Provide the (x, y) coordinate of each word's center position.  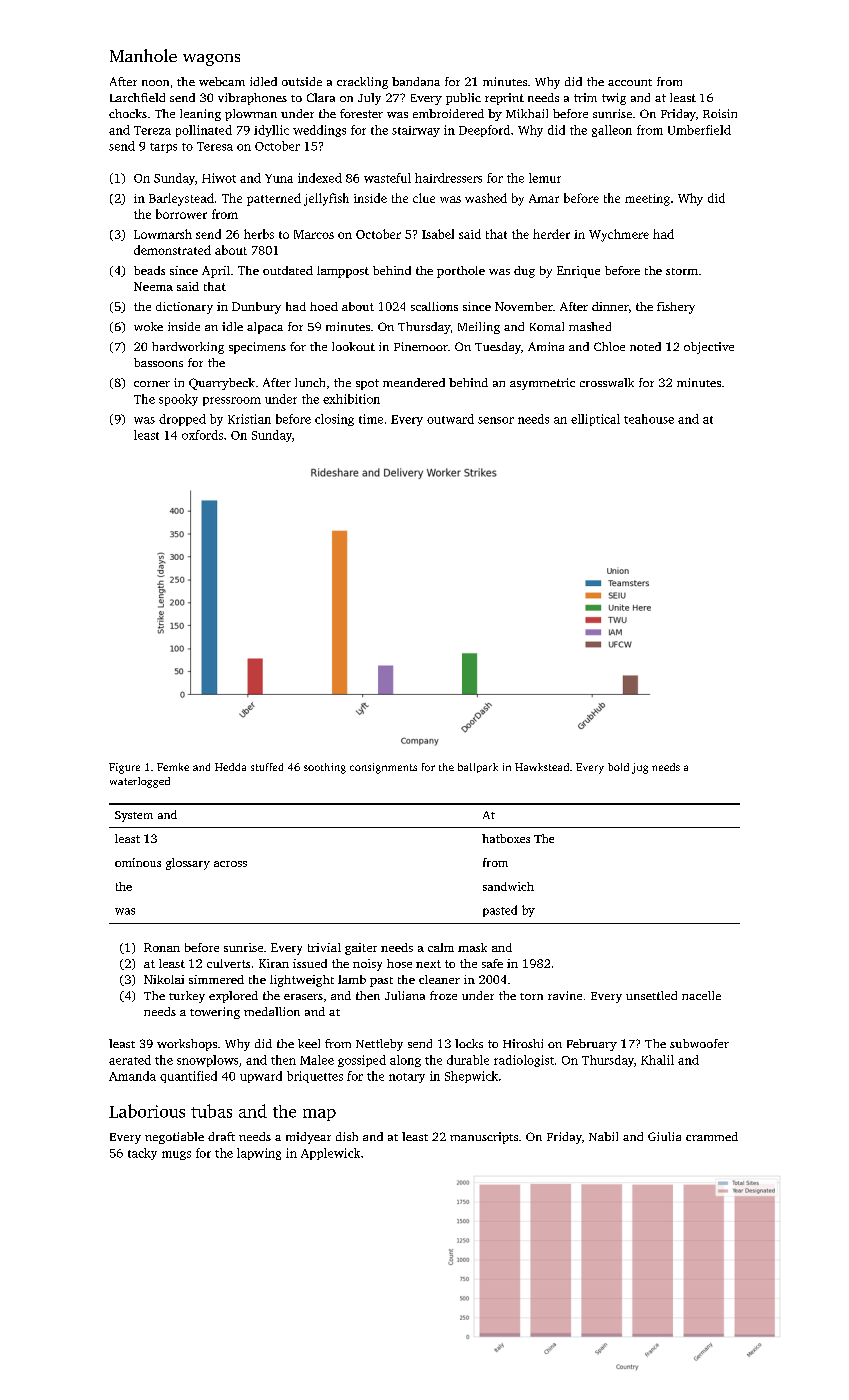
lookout (353, 346)
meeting (647, 200)
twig (614, 99)
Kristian (249, 419)
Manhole (143, 55)
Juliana (405, 995)
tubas (211, 1111)
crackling (362, 83)
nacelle (701, 995)
